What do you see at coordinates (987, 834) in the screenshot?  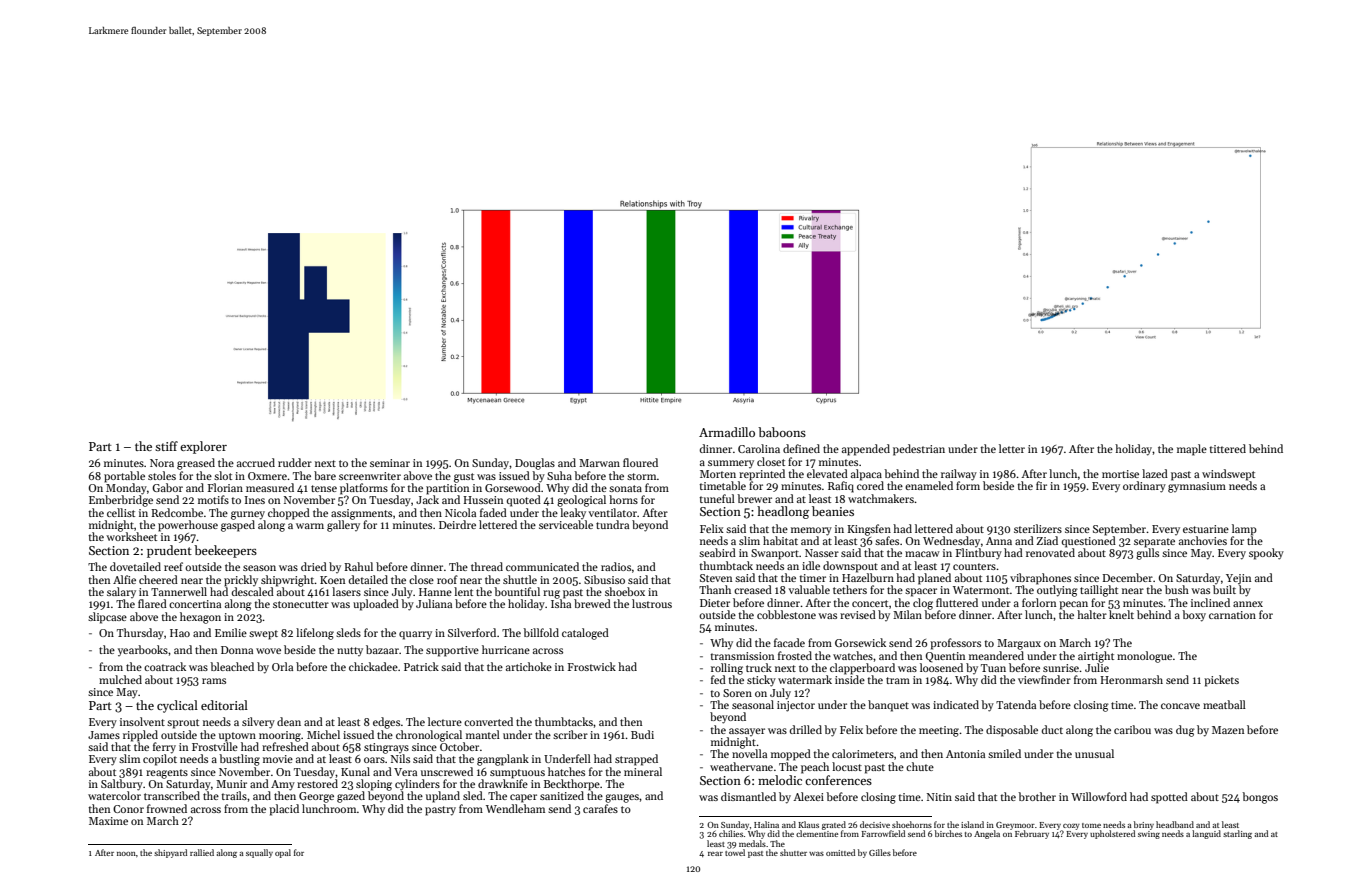 I see `Angela` at bounding box center [987, 834].
